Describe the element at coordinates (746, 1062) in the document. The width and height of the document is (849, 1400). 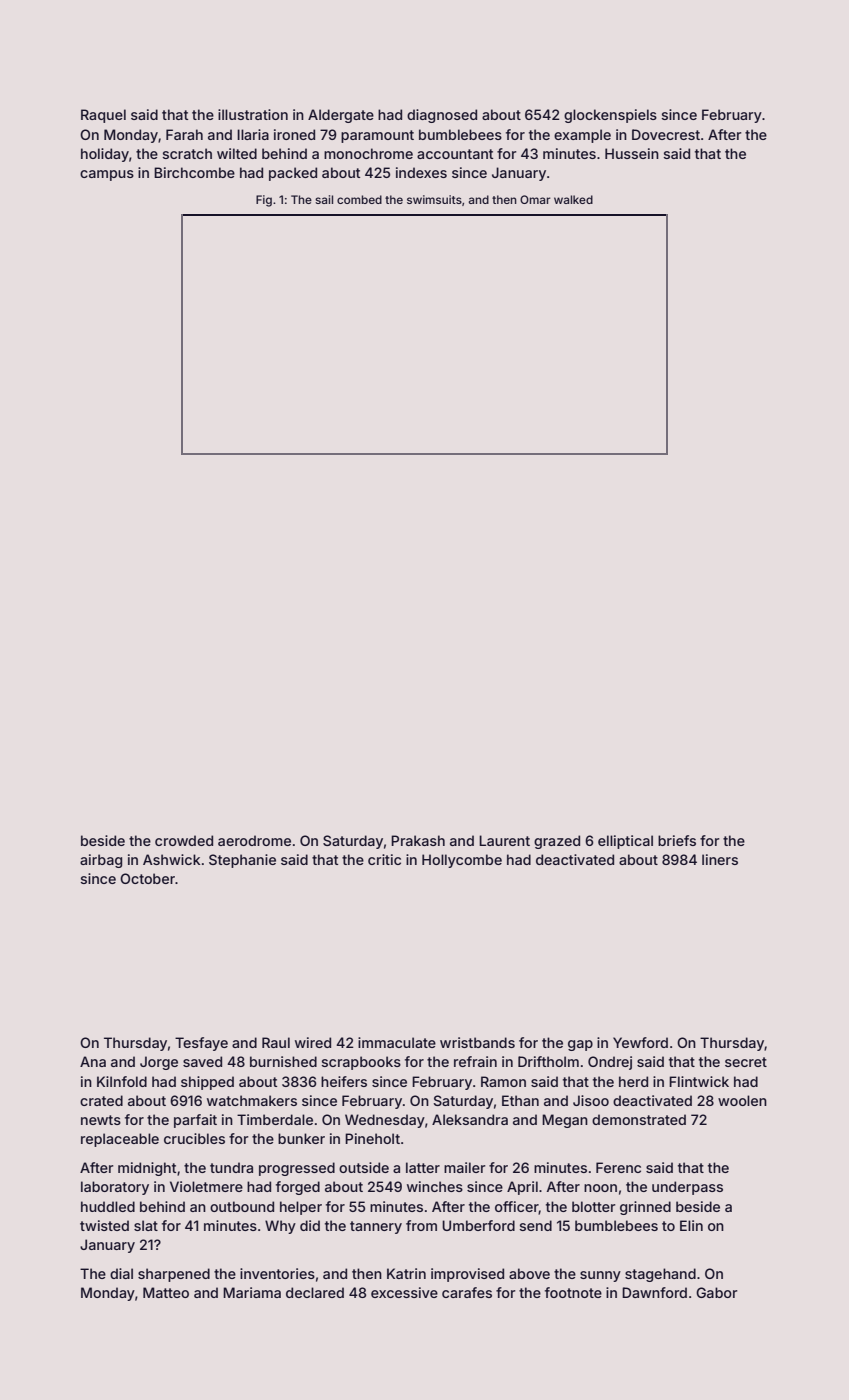
I see `secret` at that location.
